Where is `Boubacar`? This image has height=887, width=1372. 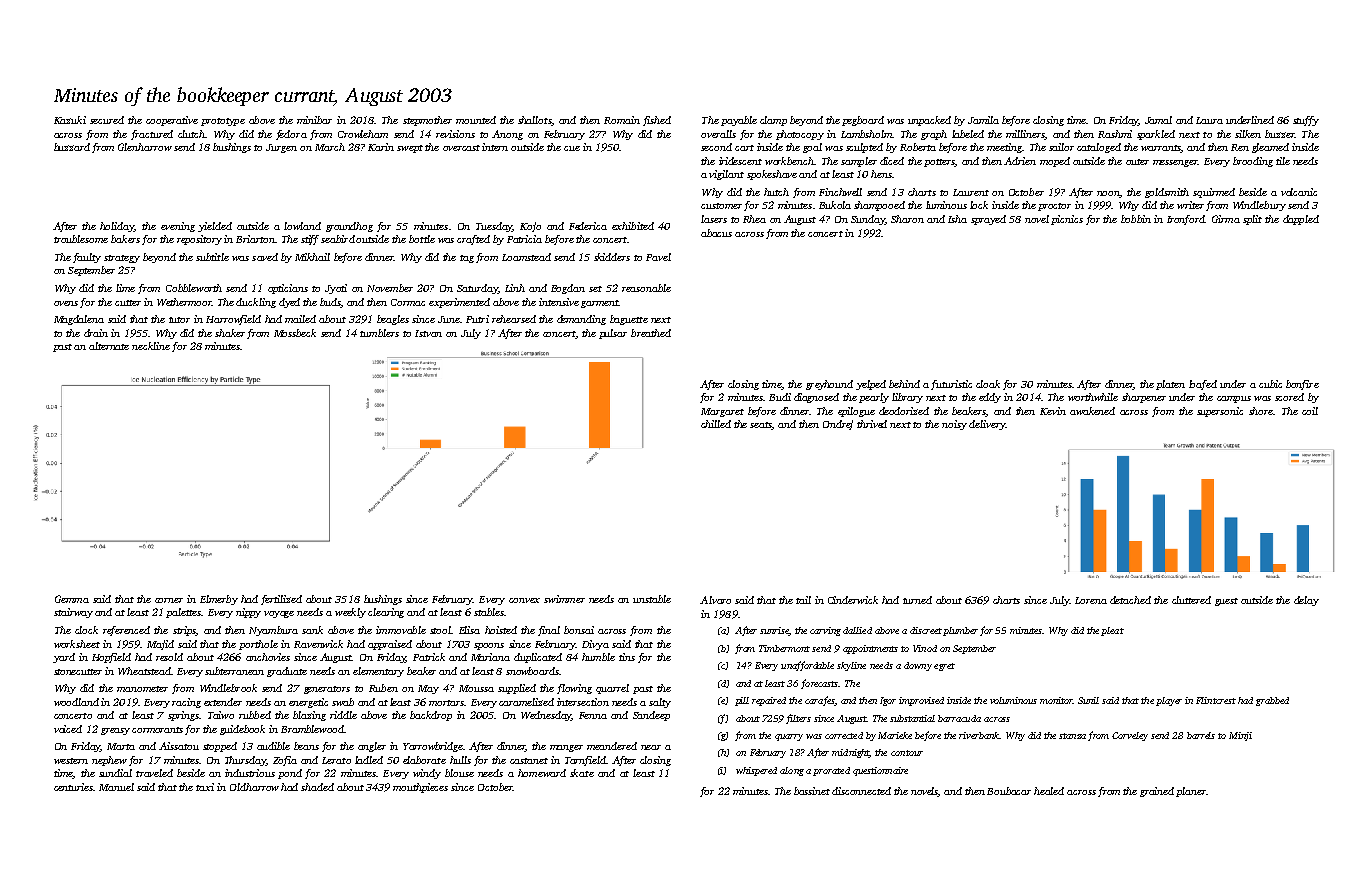
Boubacar is located at coordinates (1009, 791).
